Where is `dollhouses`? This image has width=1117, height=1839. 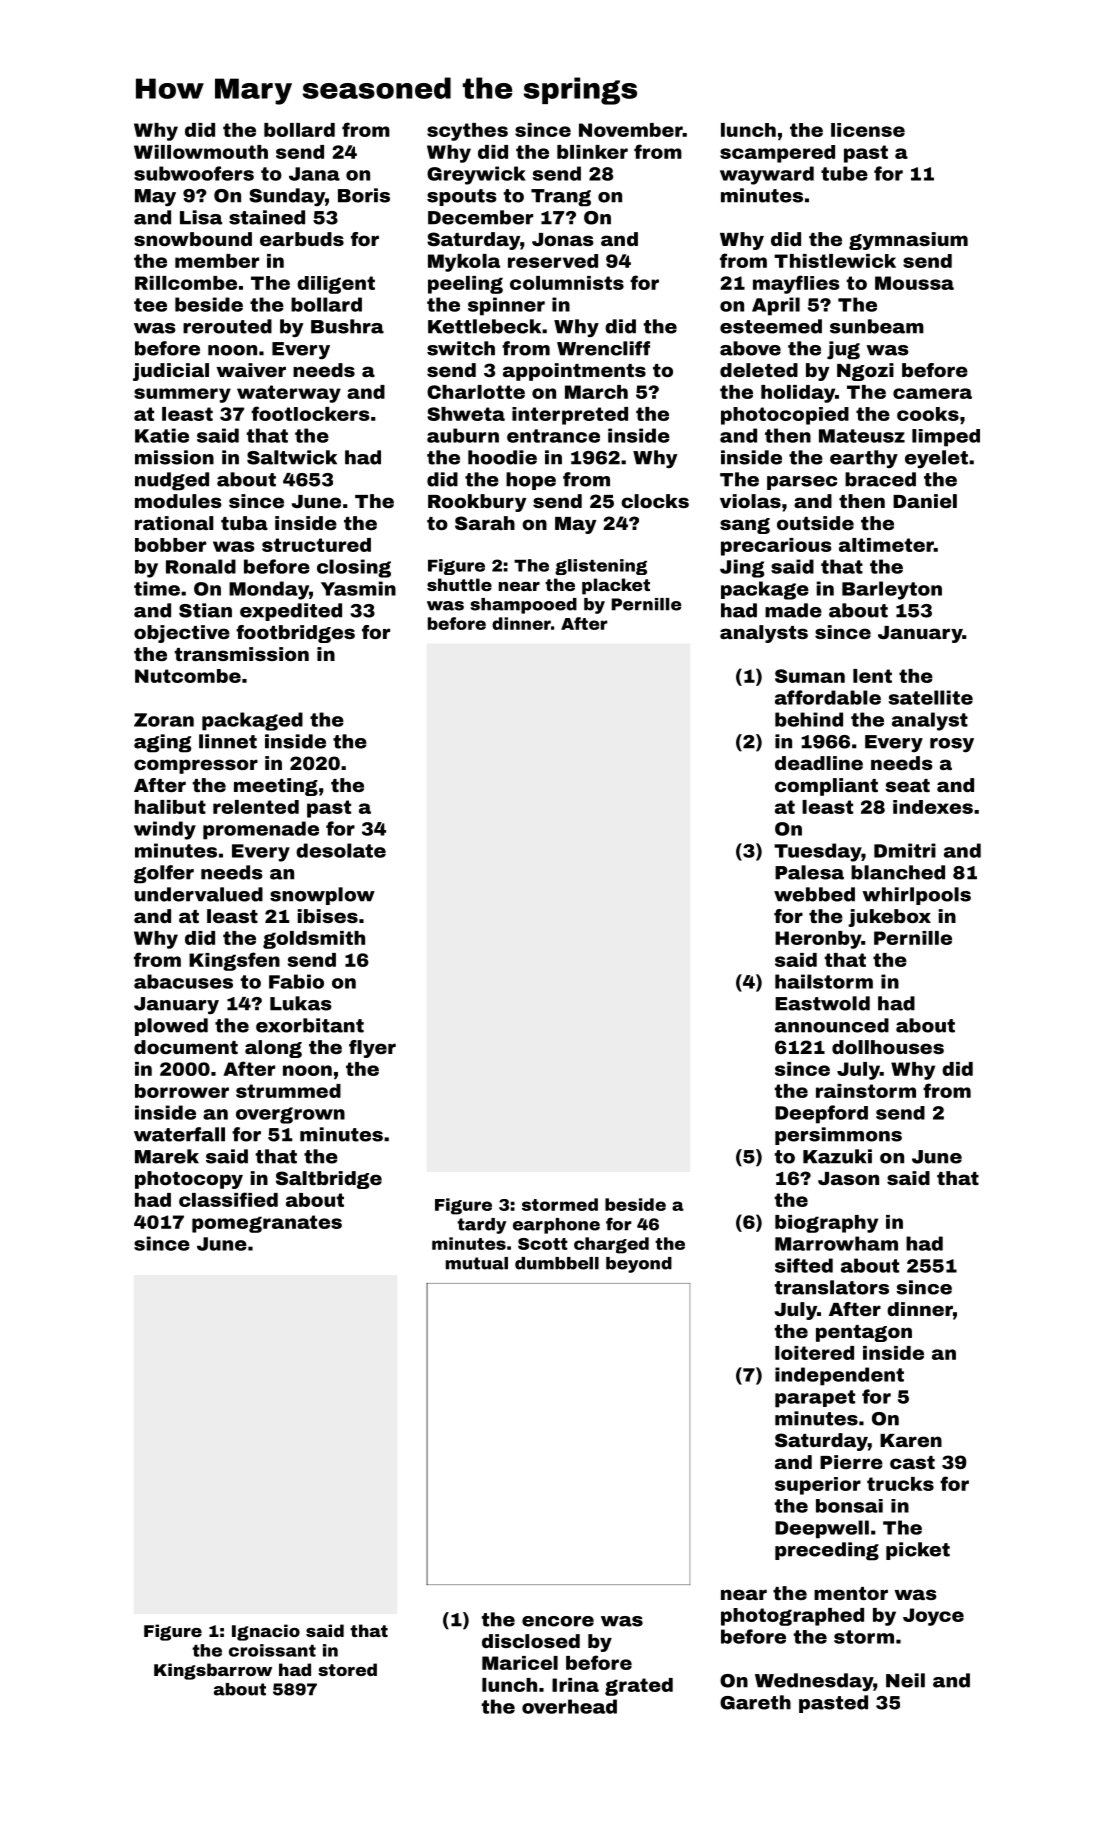 dollhouses is located at coordinates (888, 1047).
